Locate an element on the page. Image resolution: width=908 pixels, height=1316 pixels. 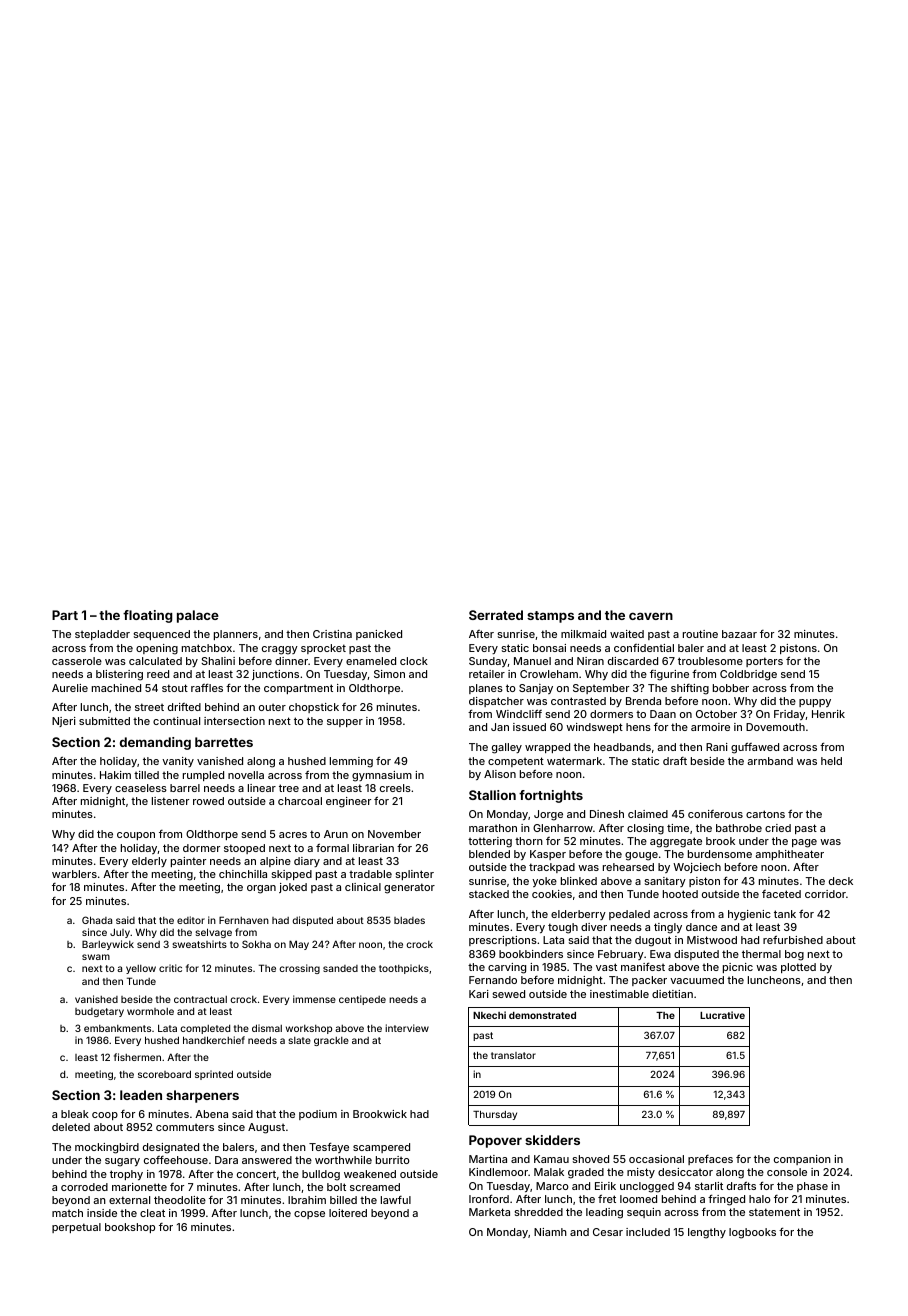
tottering is located at coordinates (490, 842).
